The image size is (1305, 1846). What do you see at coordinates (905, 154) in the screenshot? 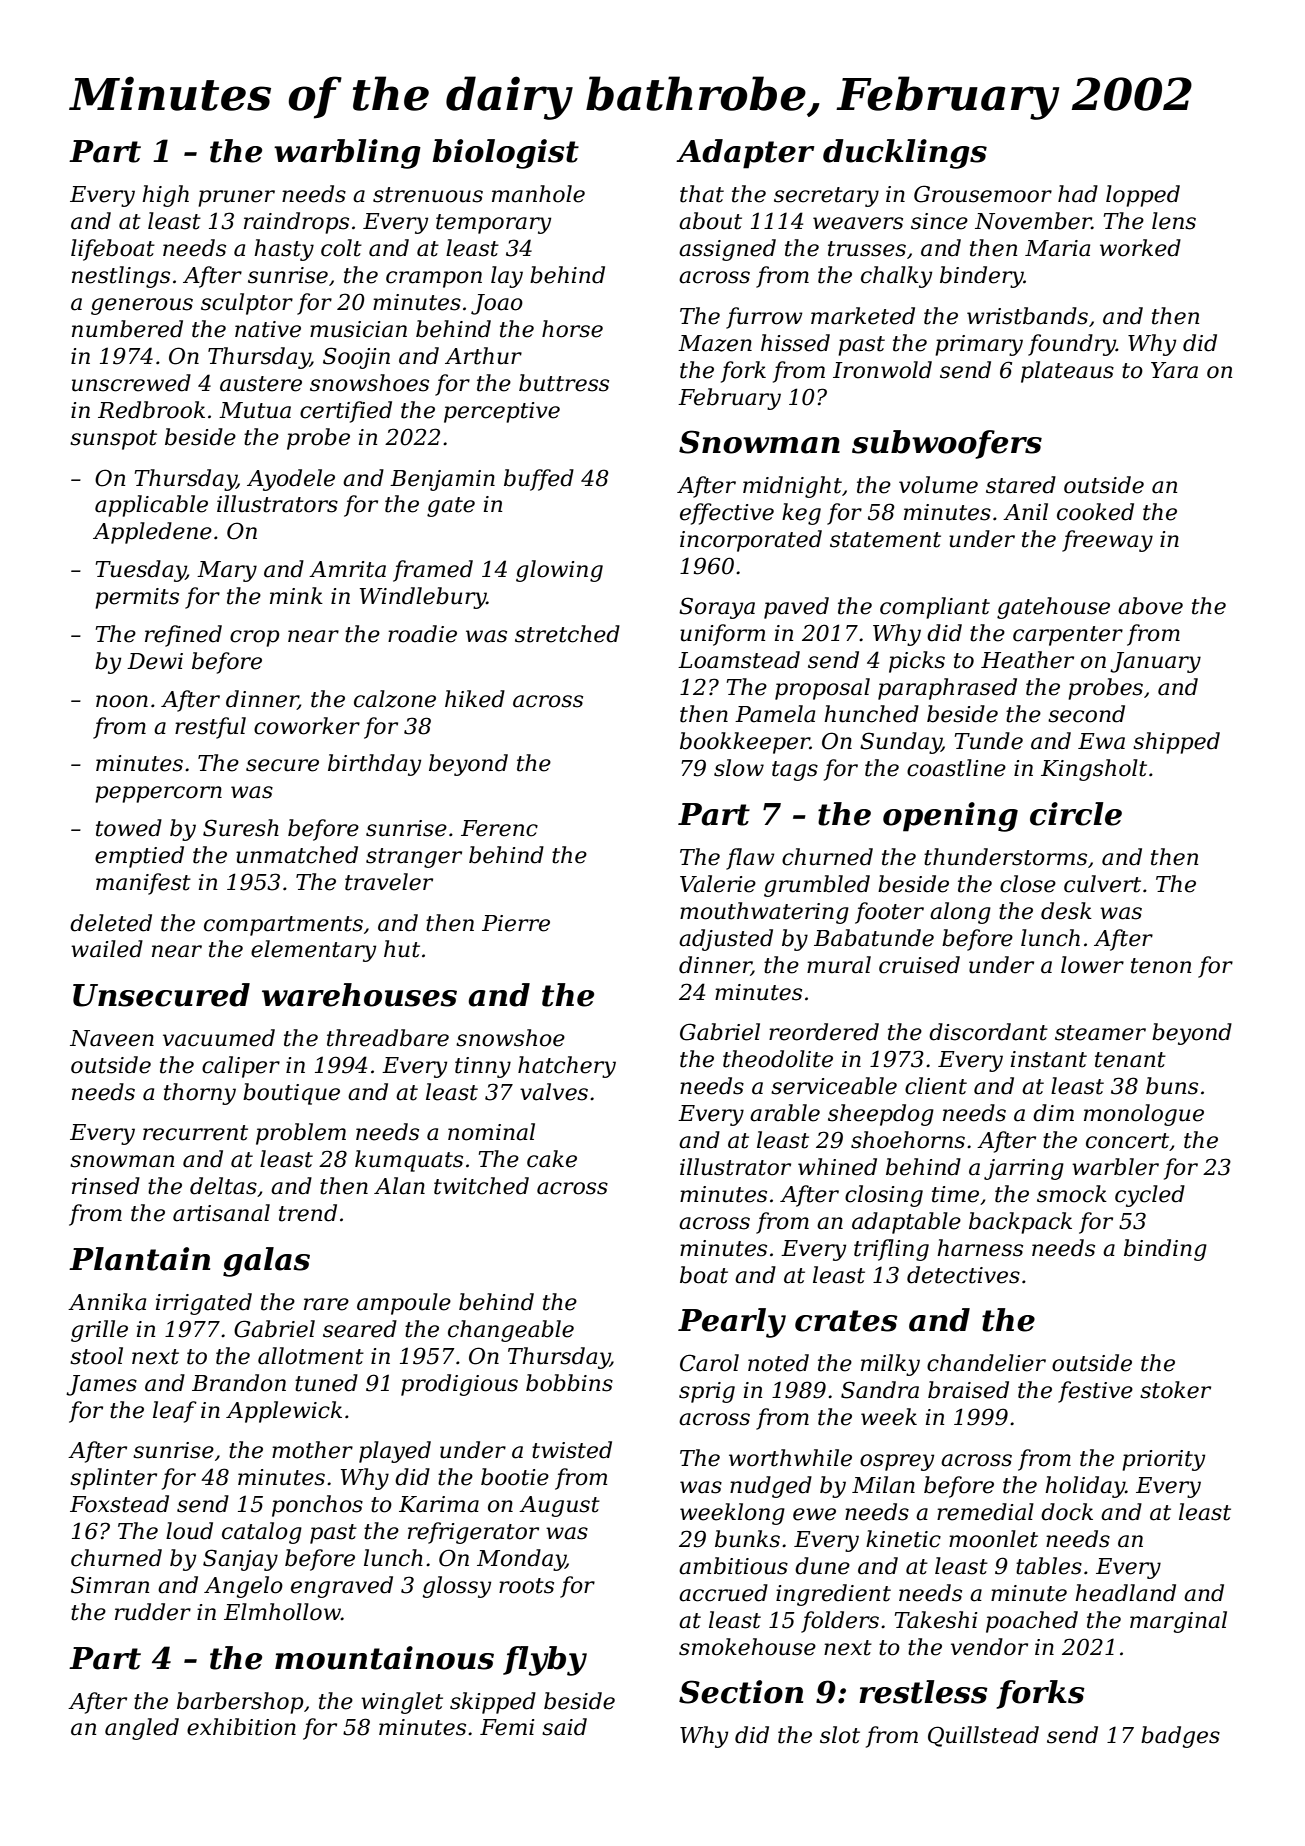
I see `ducklings` at bounding box center [905, 154].
